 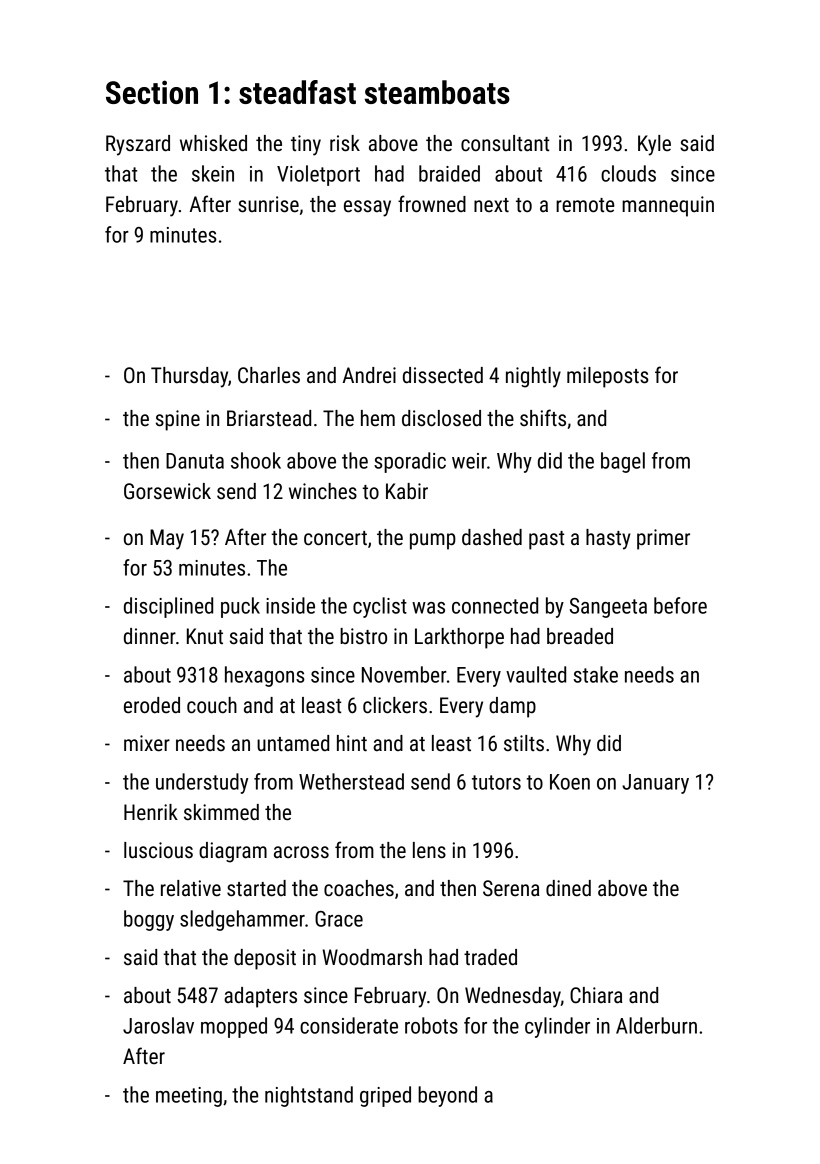 I want to click on steamboats, so click(x=437, y=92).
